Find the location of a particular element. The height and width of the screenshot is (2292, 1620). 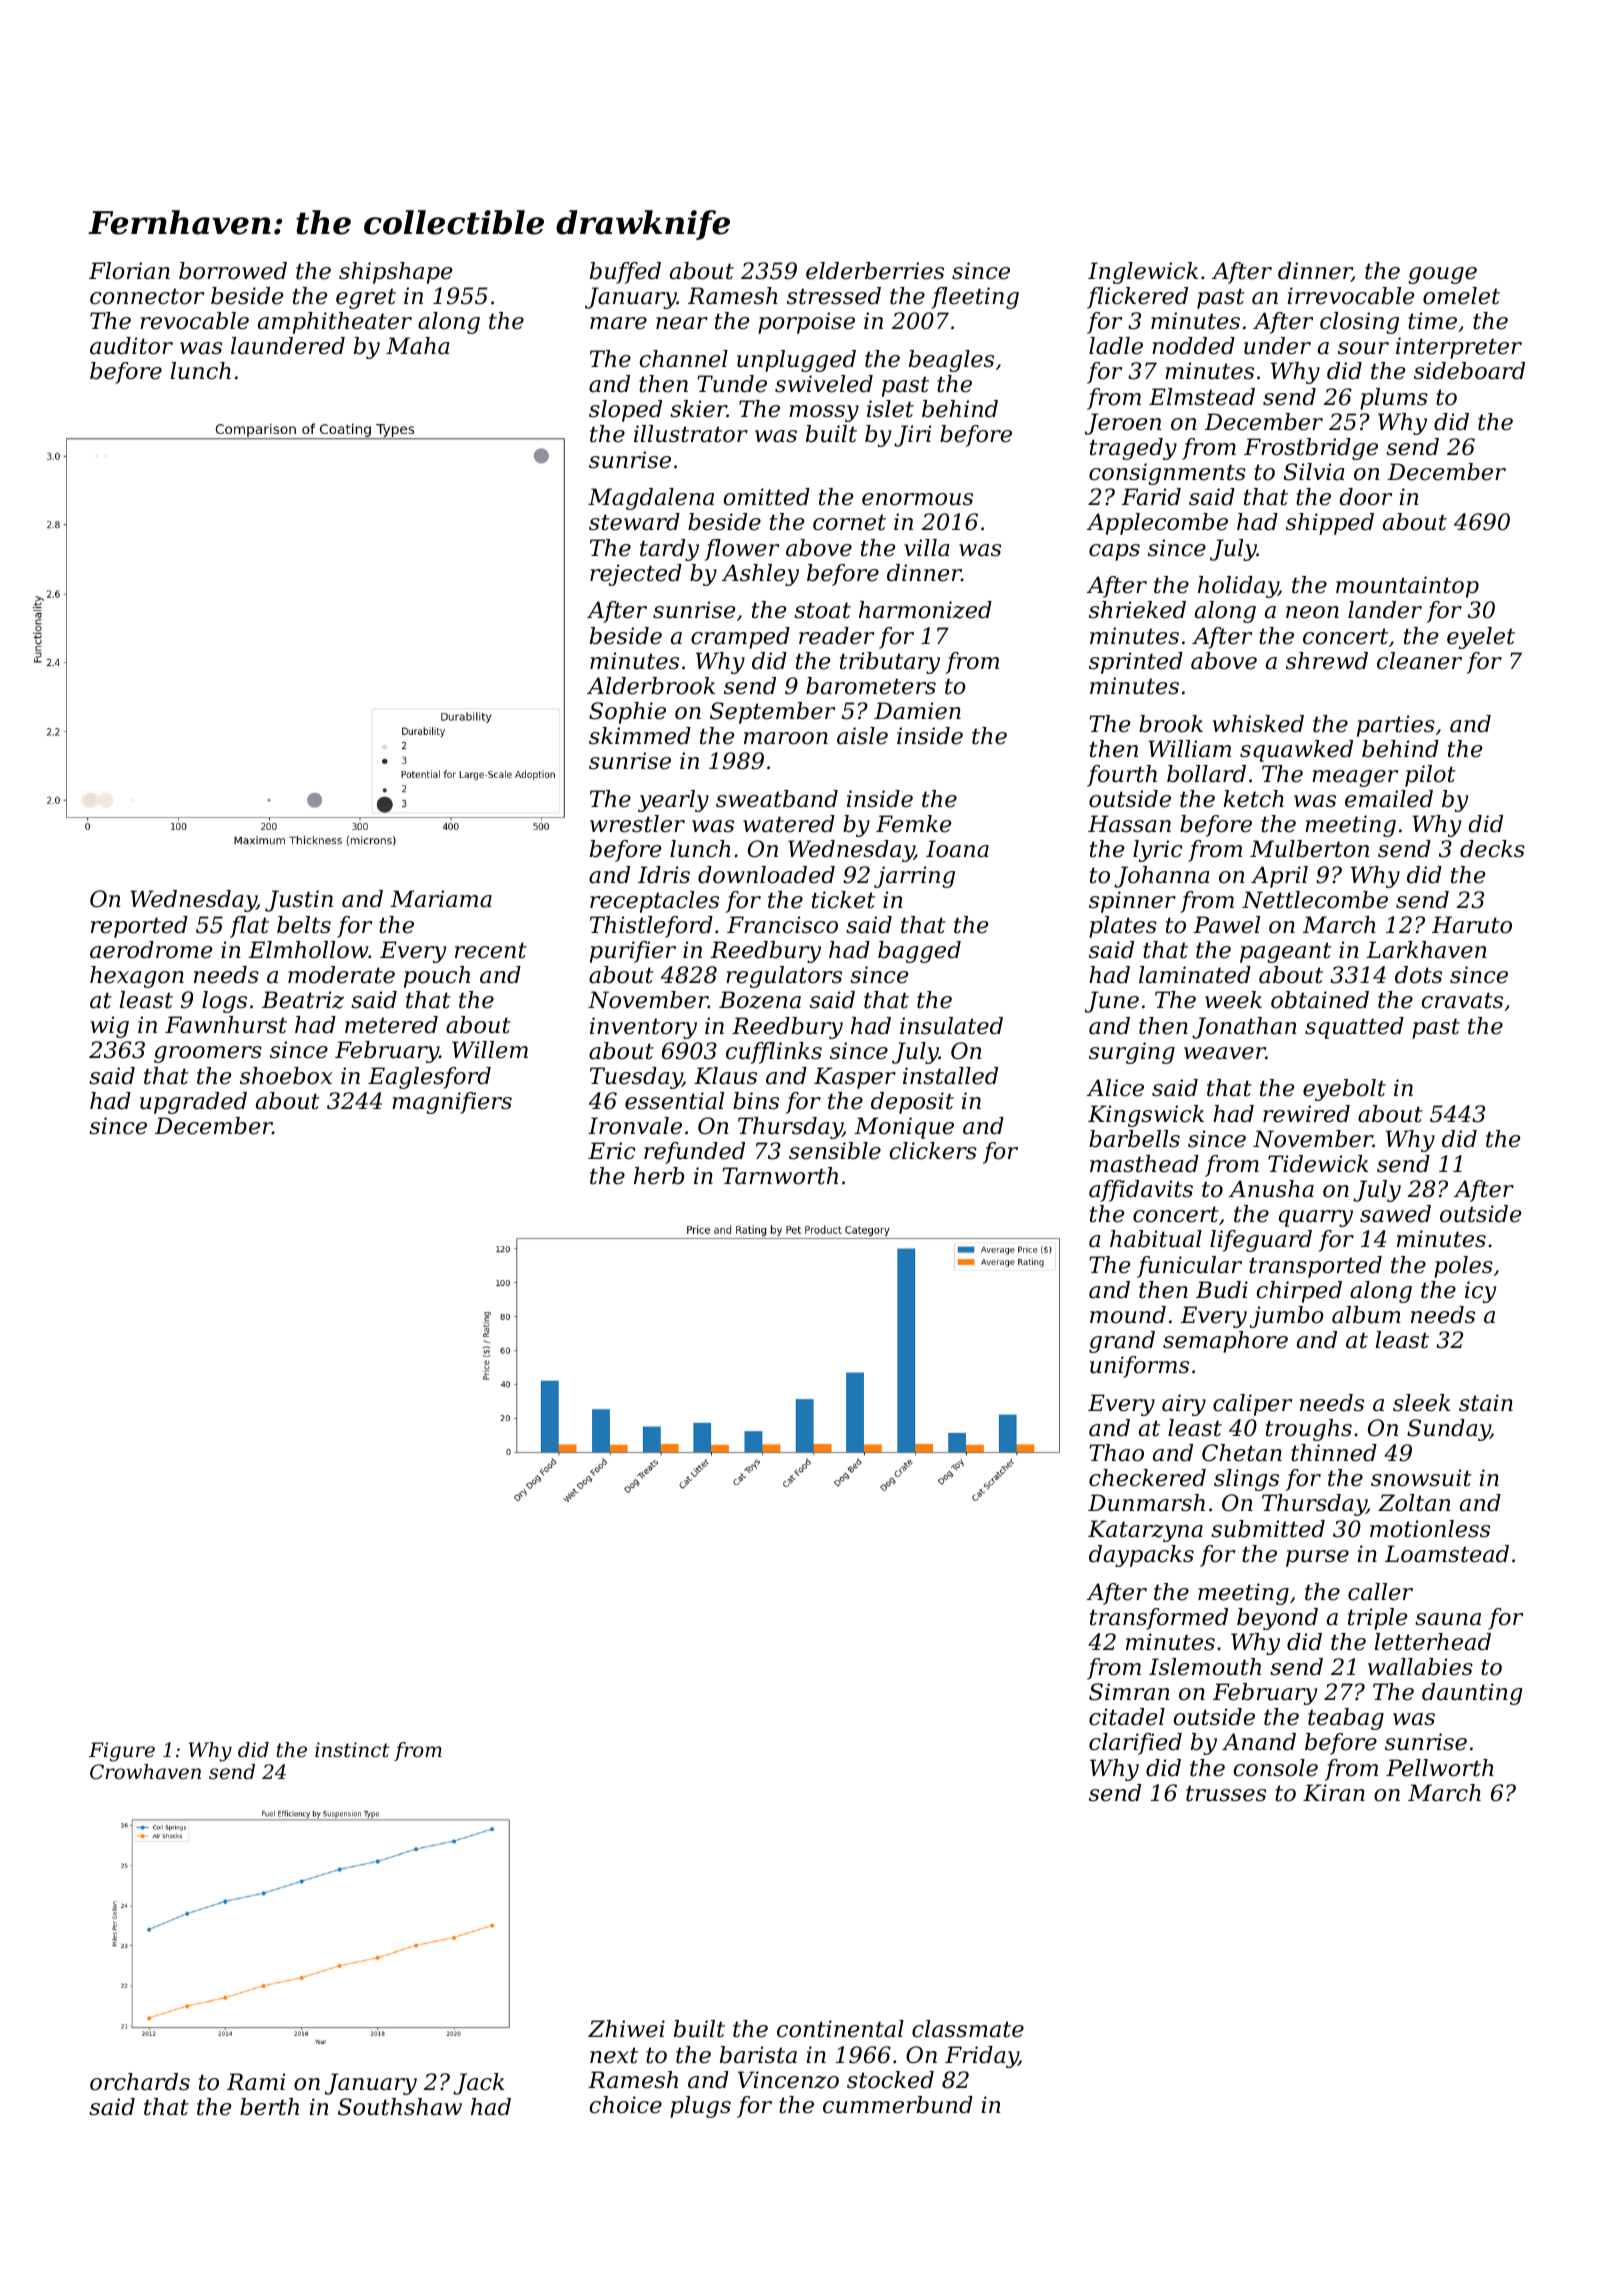

classmate is located at coordinates (968, 2029).
